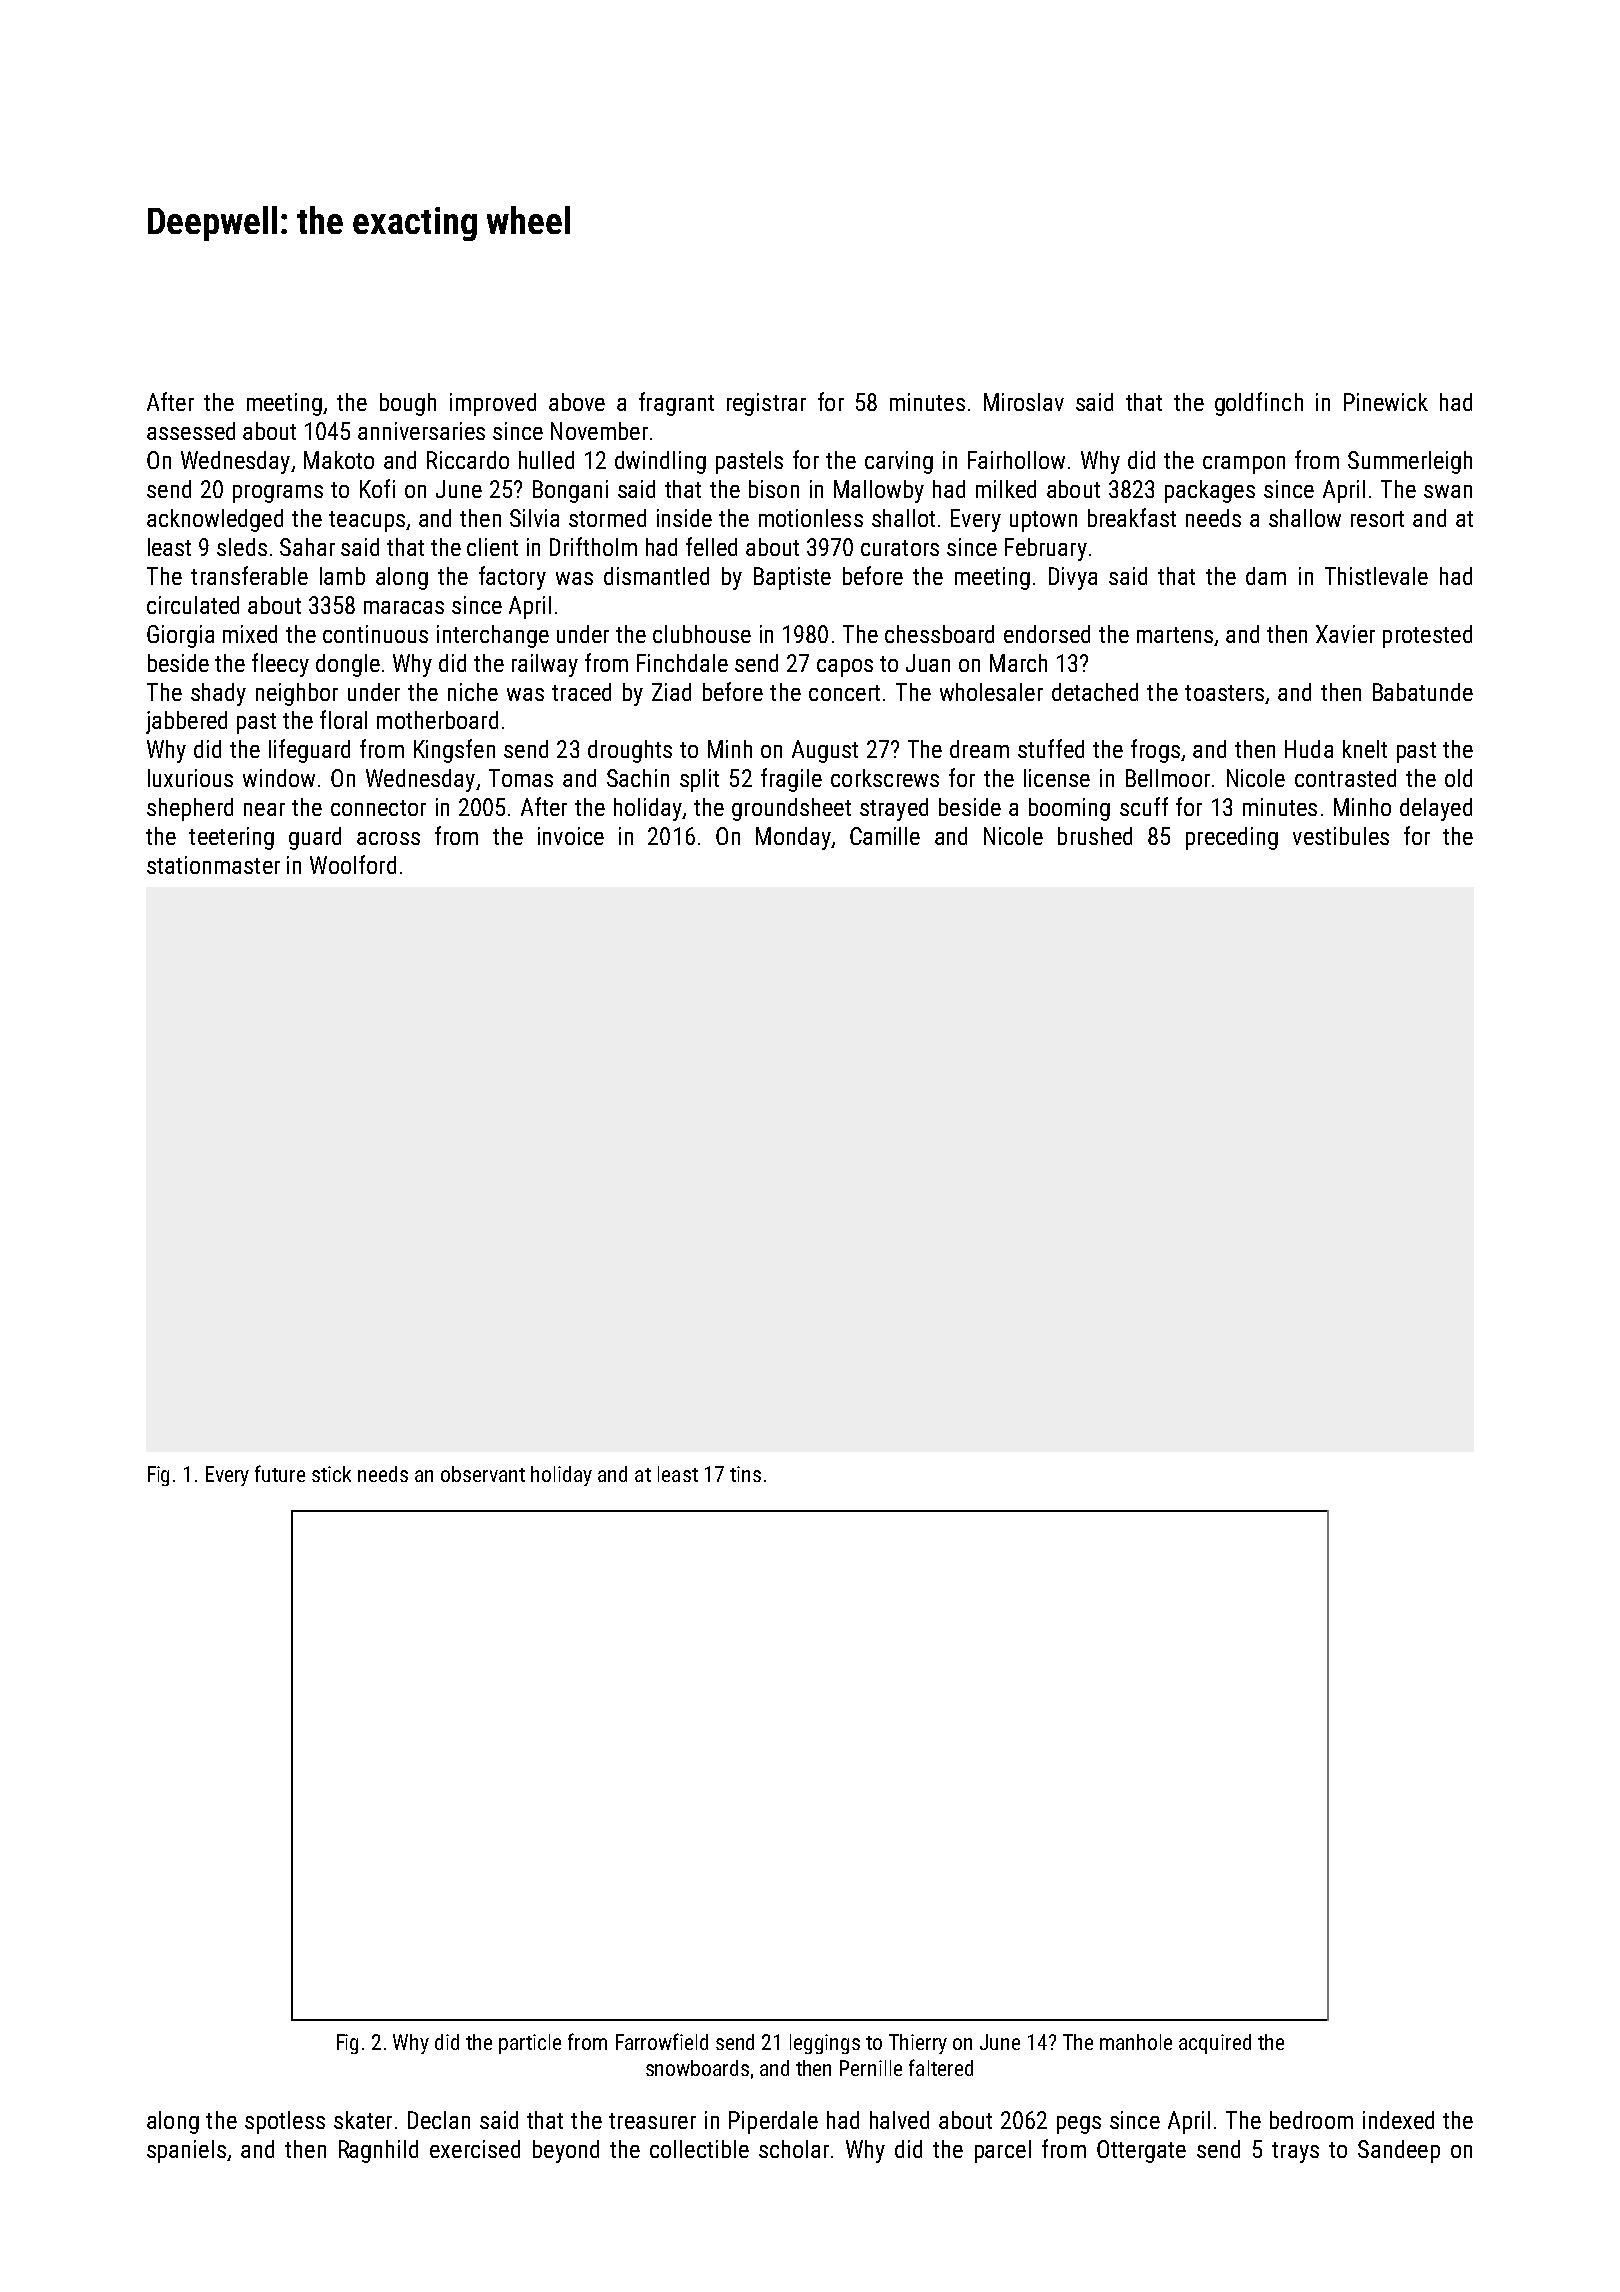 This image has width=1620, height=2292. What do you see at coordinates (1215, 2044) in the image?
I see `acquired` at bounding box center [1215, 2044].
